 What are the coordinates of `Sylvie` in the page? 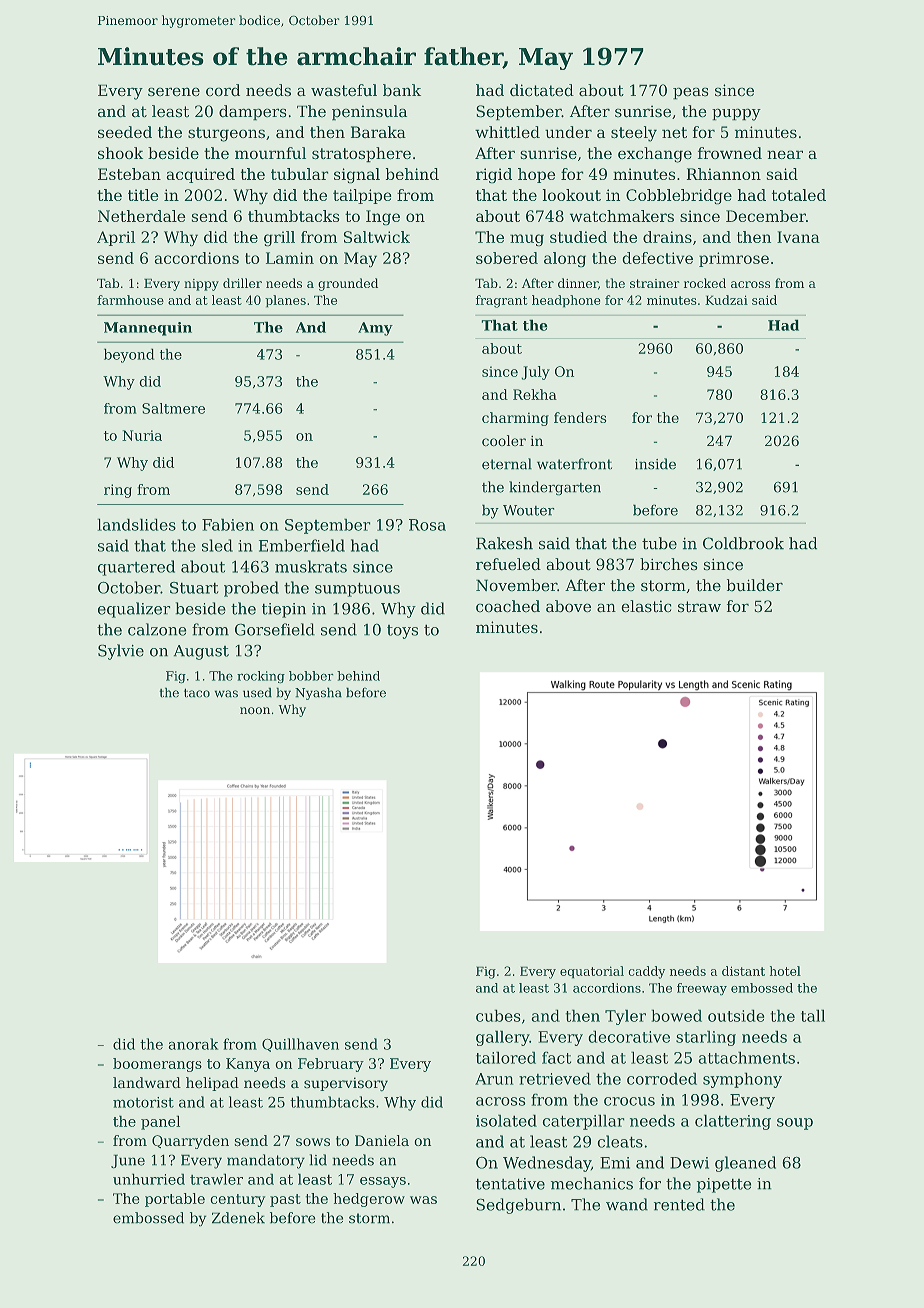 It's located at (121, 652).
